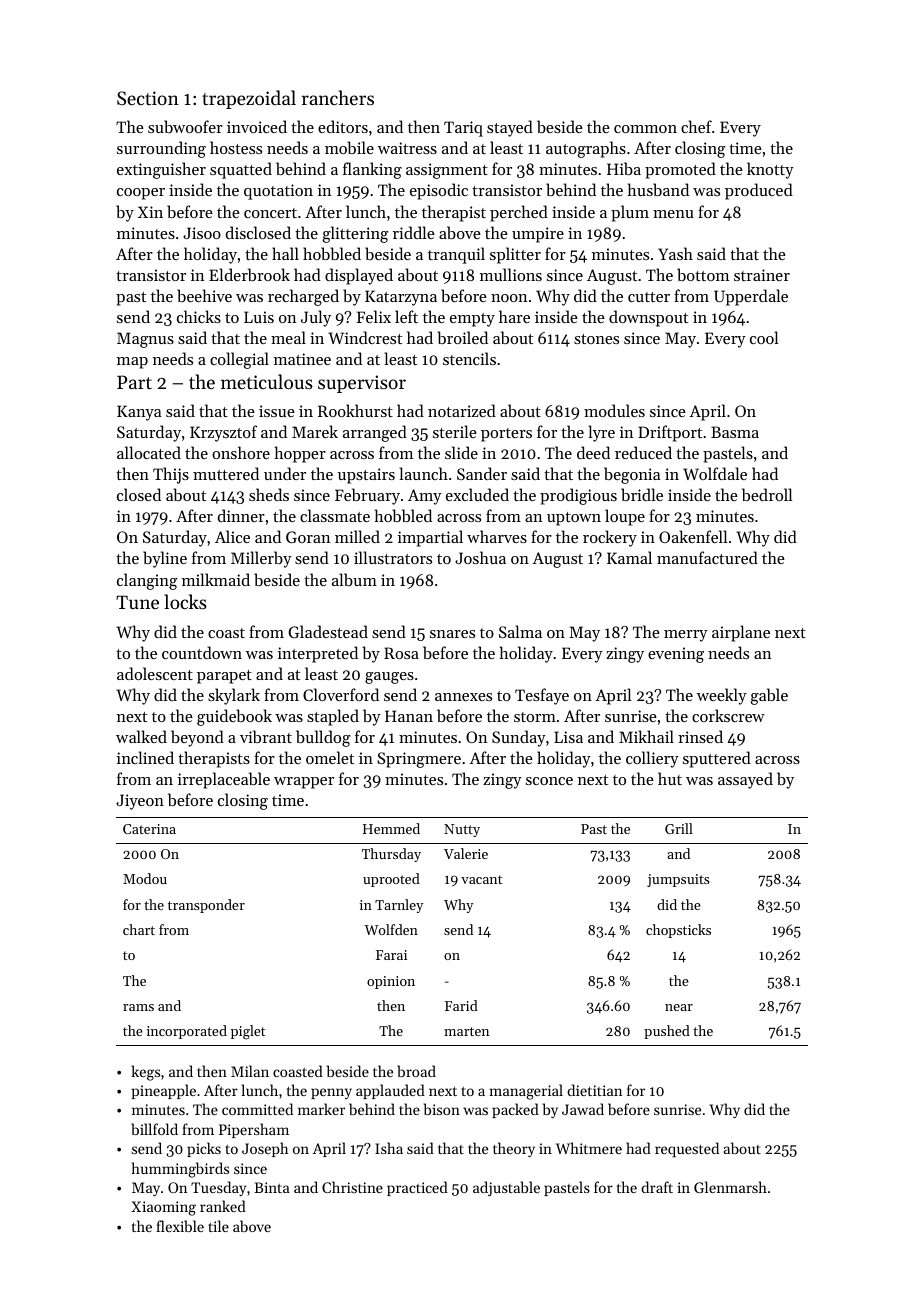 This screenshot has height=1308, width=924. Describe the element at coordinates (461, 452) in the screenshot. I see `slide` at that location.
